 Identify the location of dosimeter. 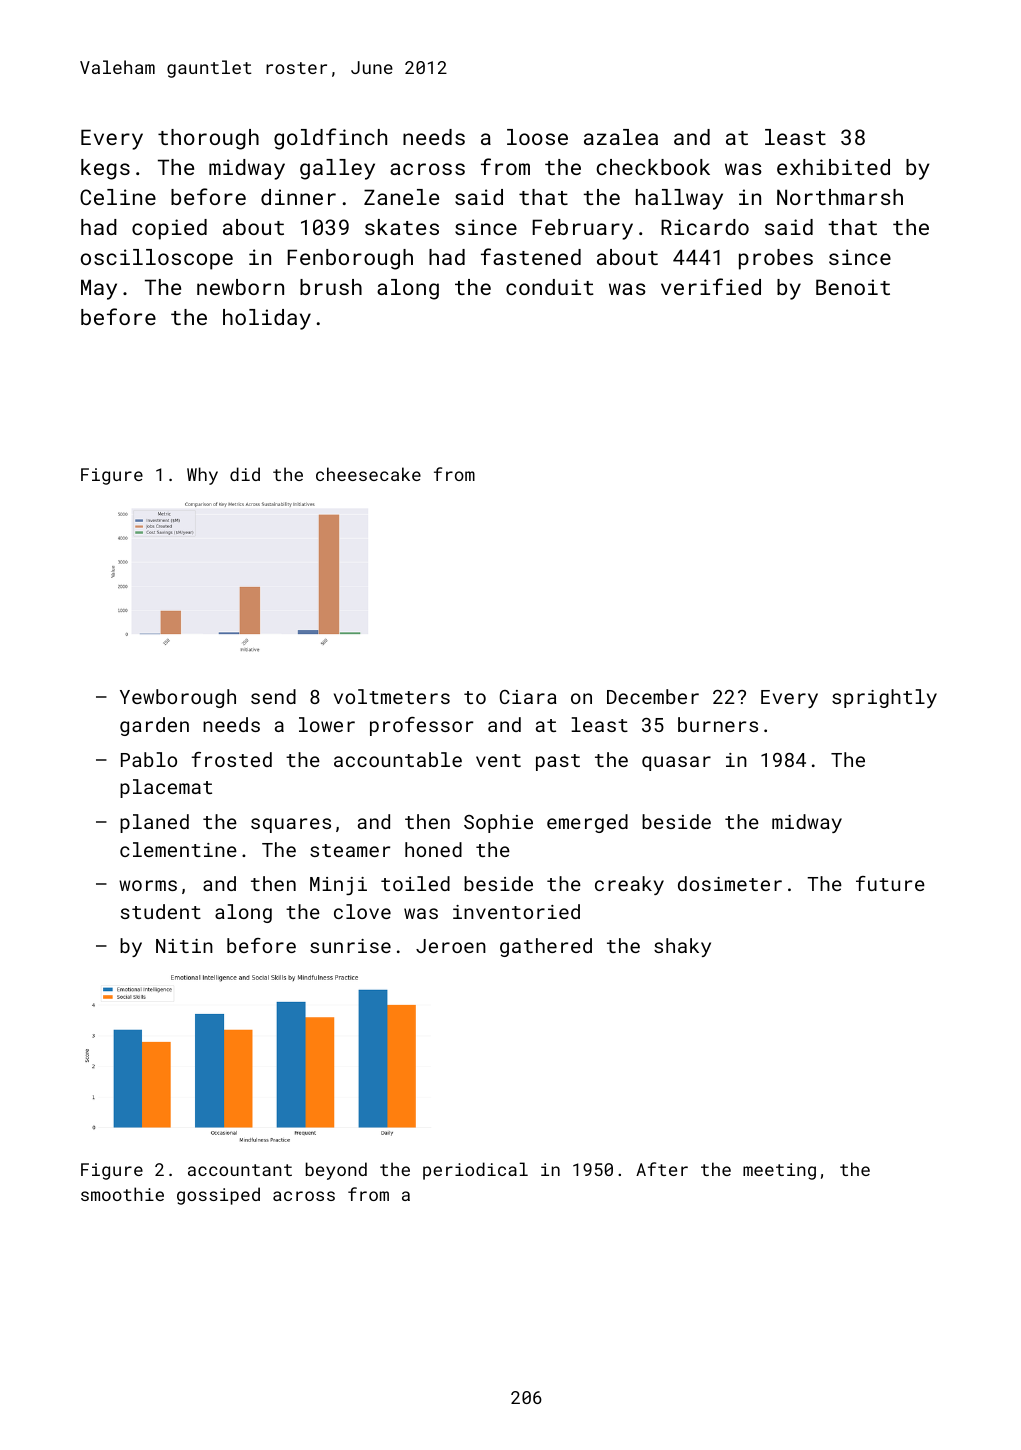
(730, 883).
